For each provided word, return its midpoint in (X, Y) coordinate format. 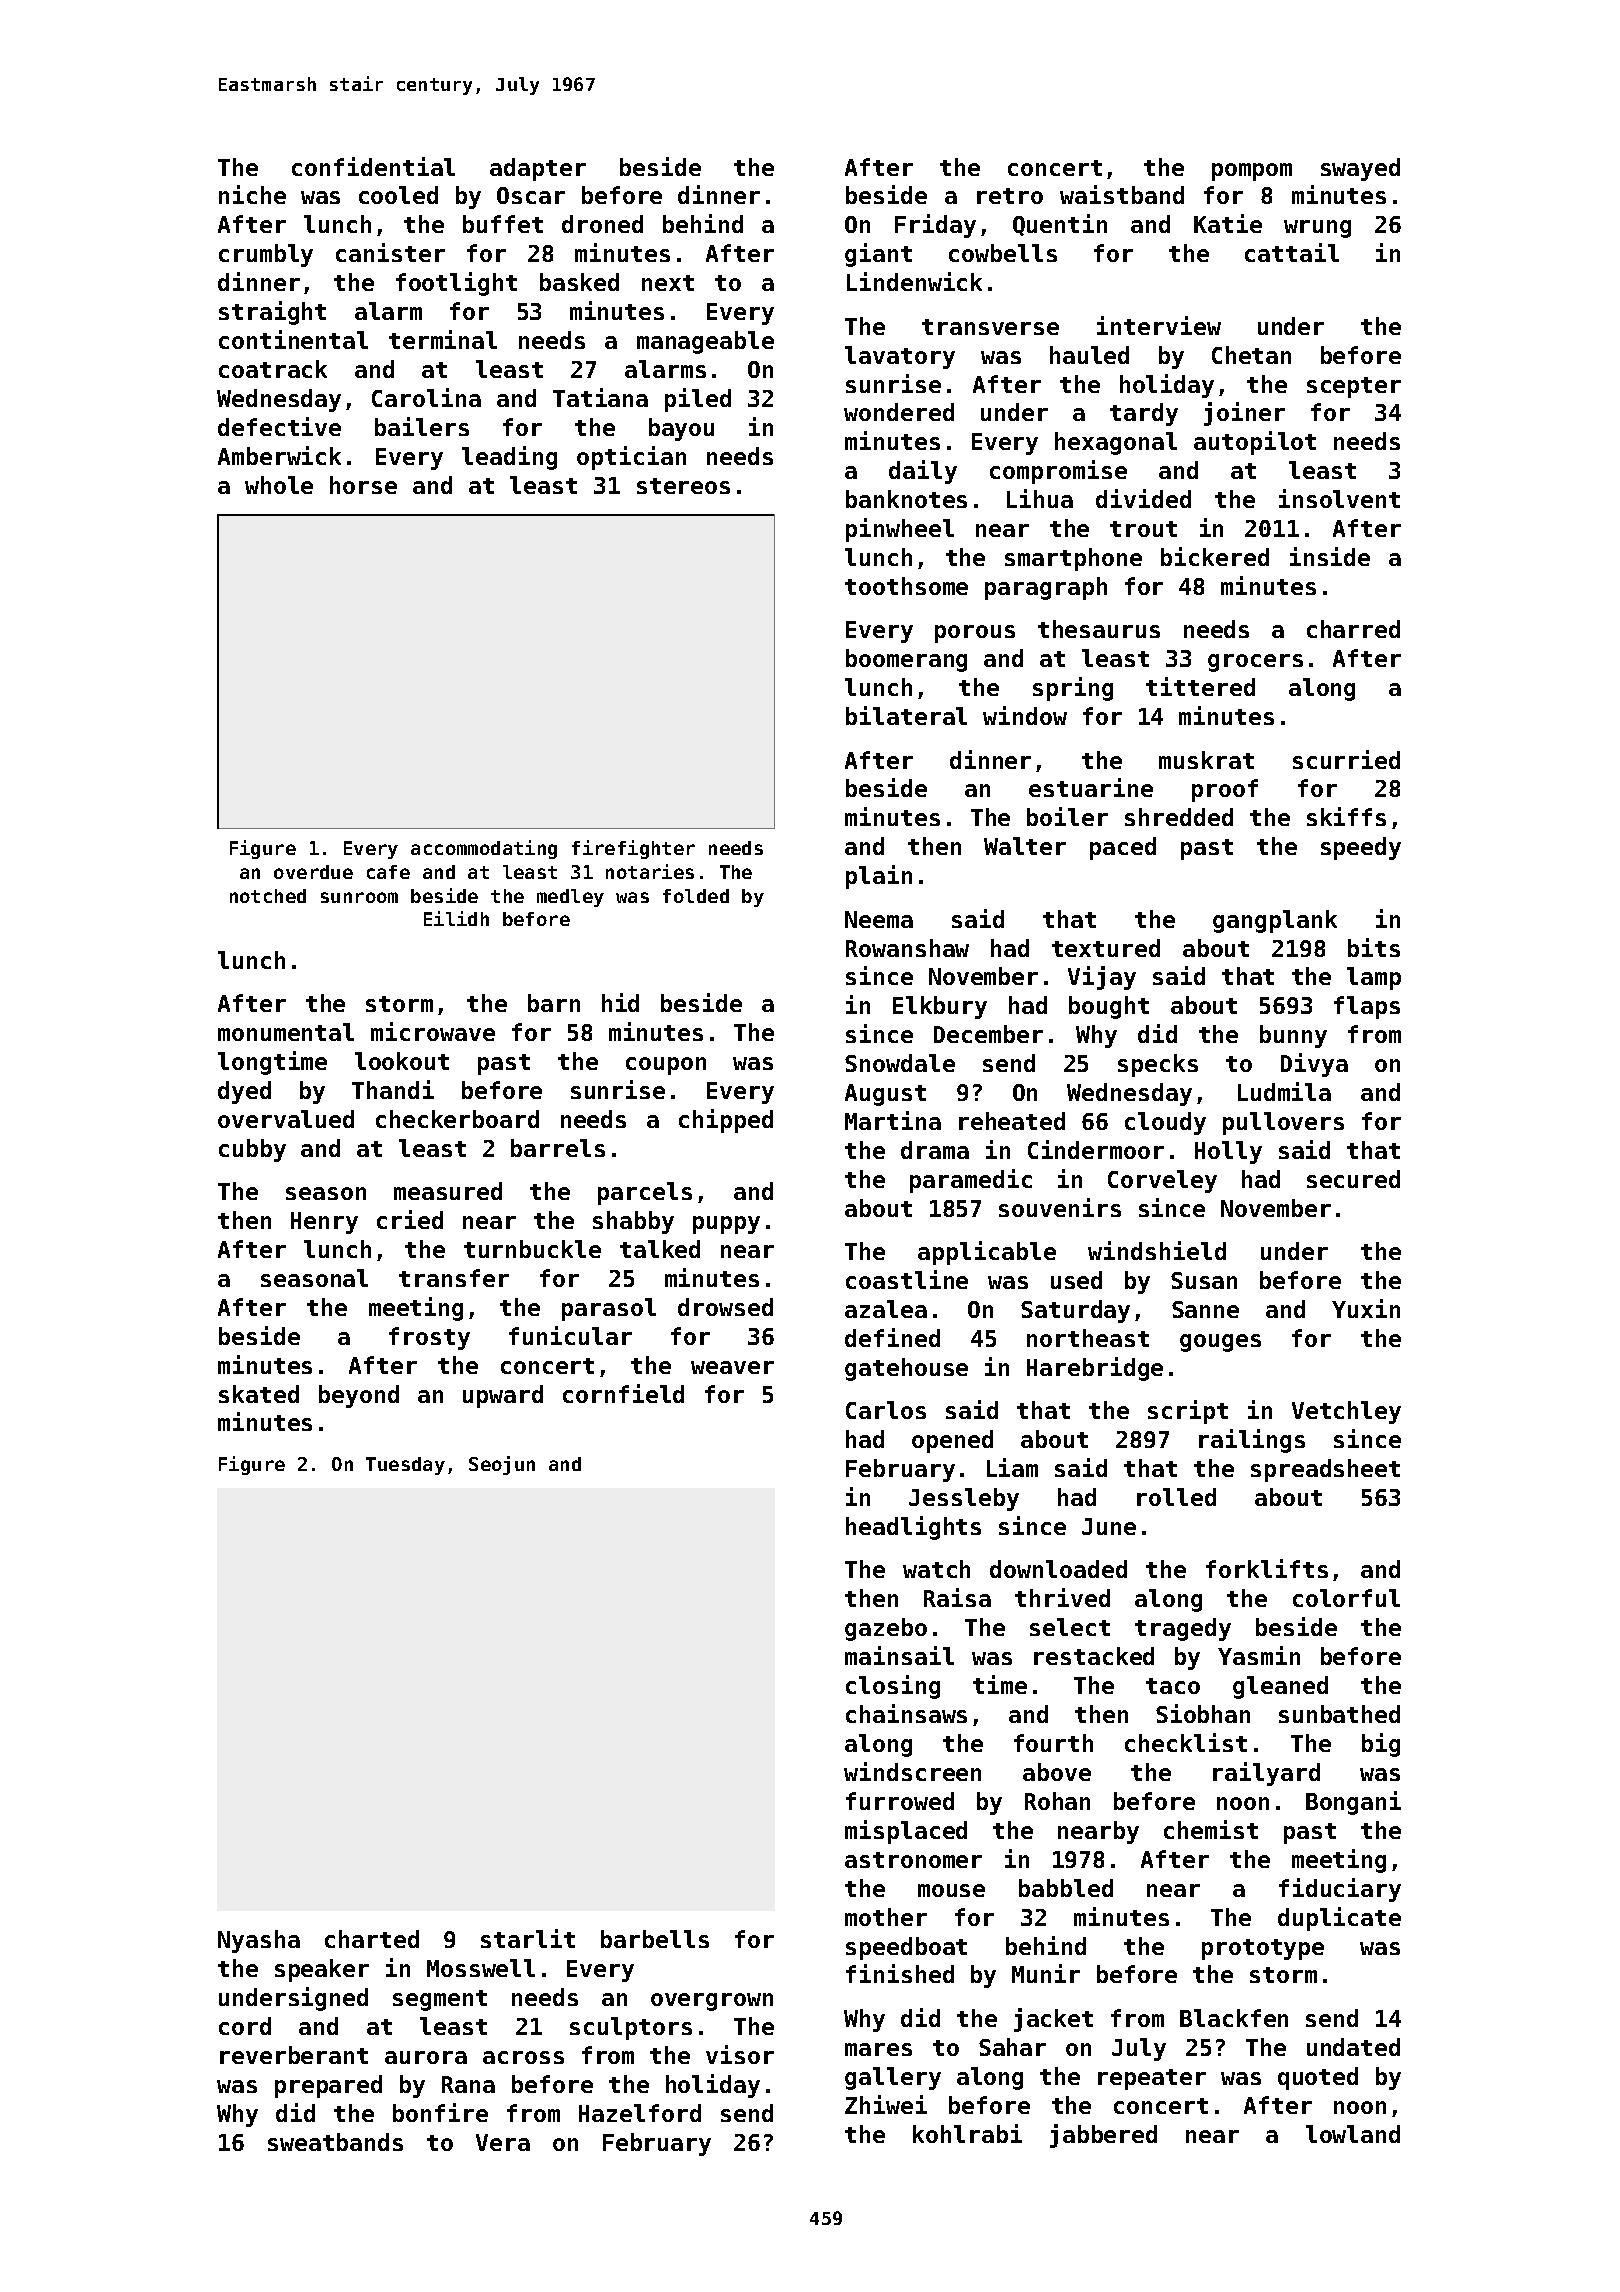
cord (245, 2026)
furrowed (900, 1801)
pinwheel (900, 530)
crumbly (266, 255)
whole (279, 485)
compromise (1058, 472)
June (1109, 1526)
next (668, 283)
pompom (1252, 172)
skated (259, 1394)
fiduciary (1340, 1890)
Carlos (886, 1410)
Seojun (502, 1465)
